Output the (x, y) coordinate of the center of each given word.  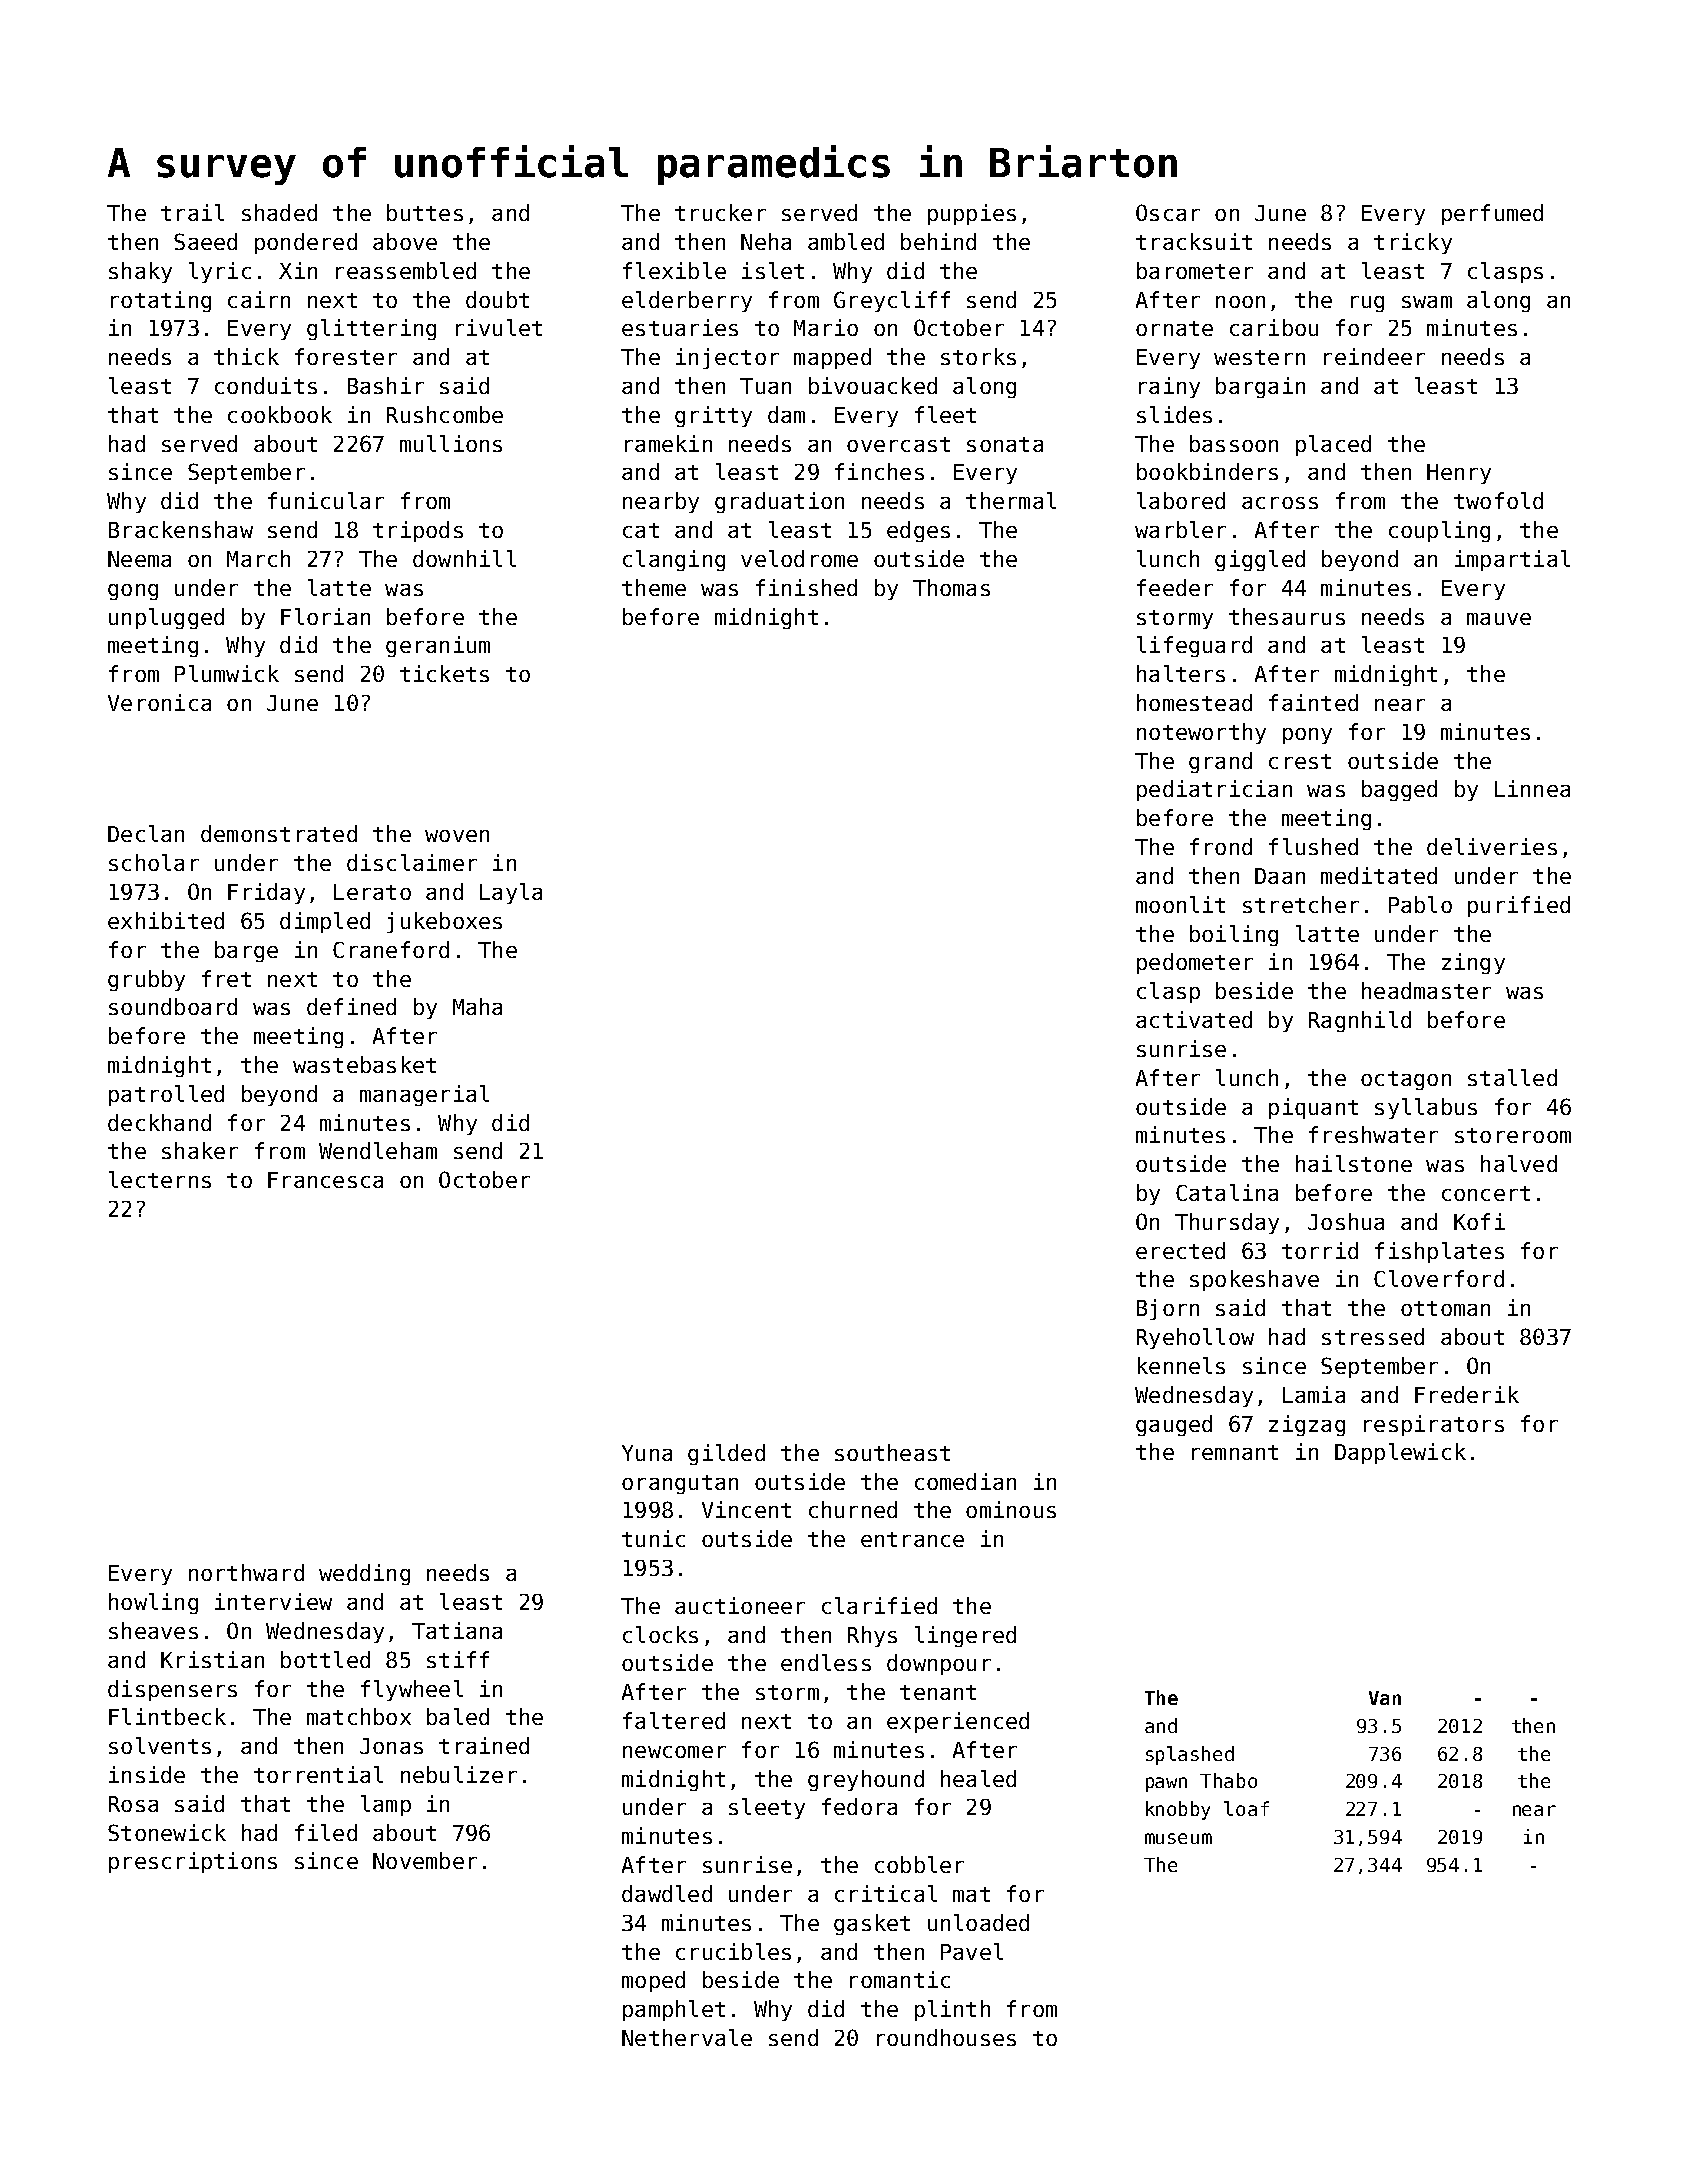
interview (273, 1601)
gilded (726, 1454)
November (425, 1860)
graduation (779, 502)
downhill (464, 558)
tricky (1413, 243)
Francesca (325, 1180)
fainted (1313, 702)
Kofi (1479, 1221)
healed (978, 1778)
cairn (259, 299)
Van (1385, 1698)
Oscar (1168, 212)
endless (826, 1662)
